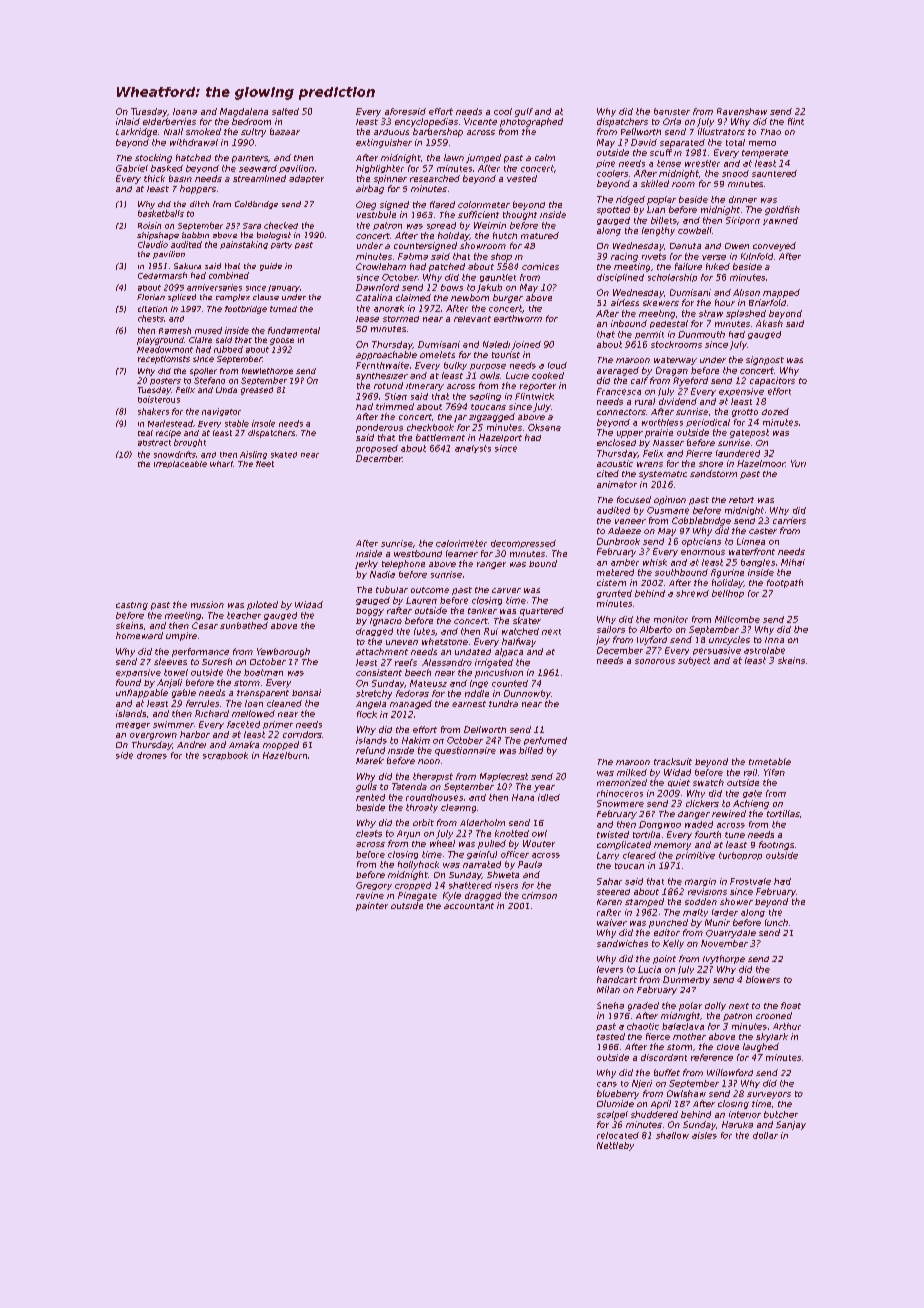  Describe the element at coordinates (374, 694) in the image. I see `stretchy` at that location.
